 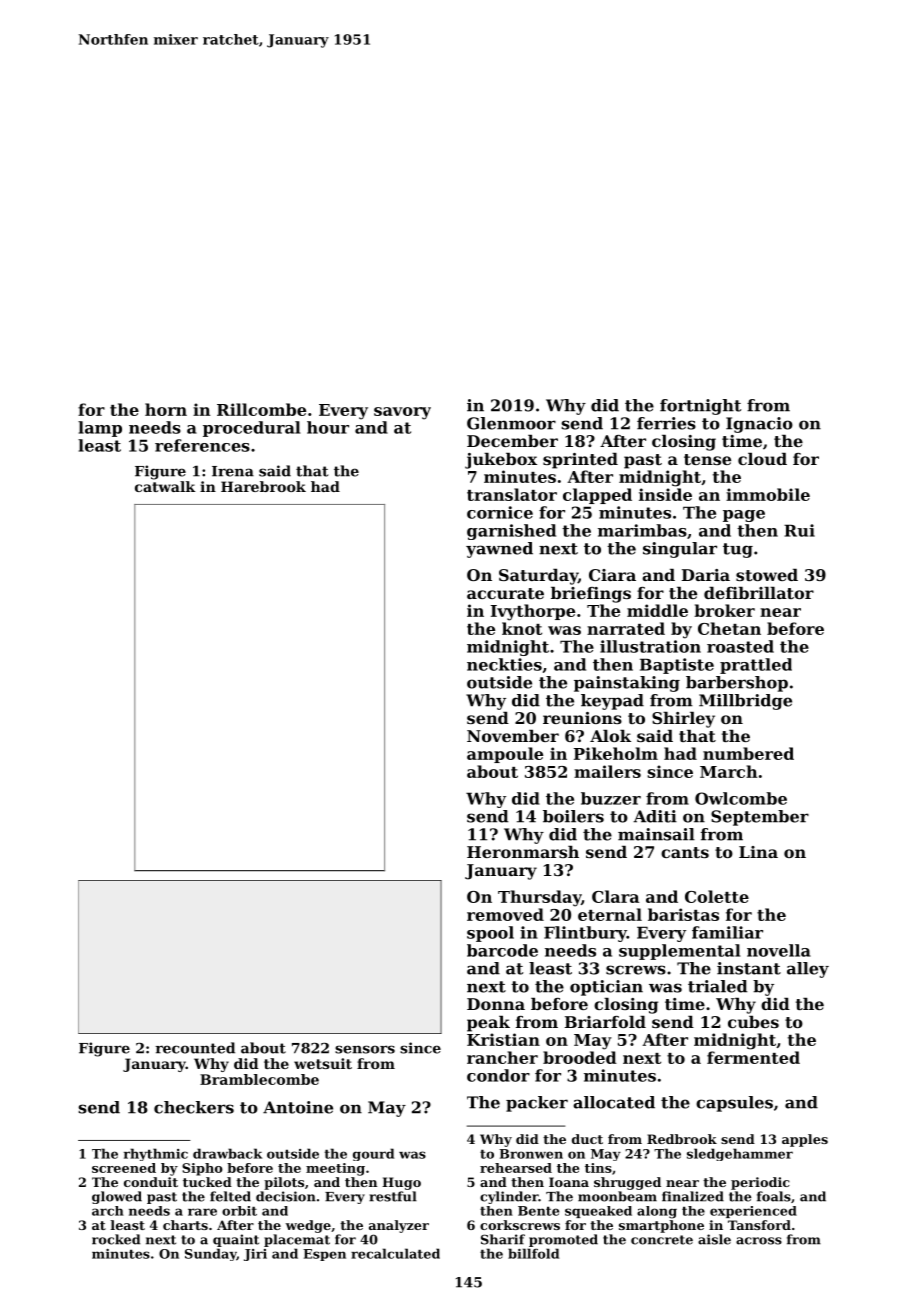 What do you see at coordinates (500, 512) in the screenshot?
I see `cornice` at bounding box center [500, 512].
